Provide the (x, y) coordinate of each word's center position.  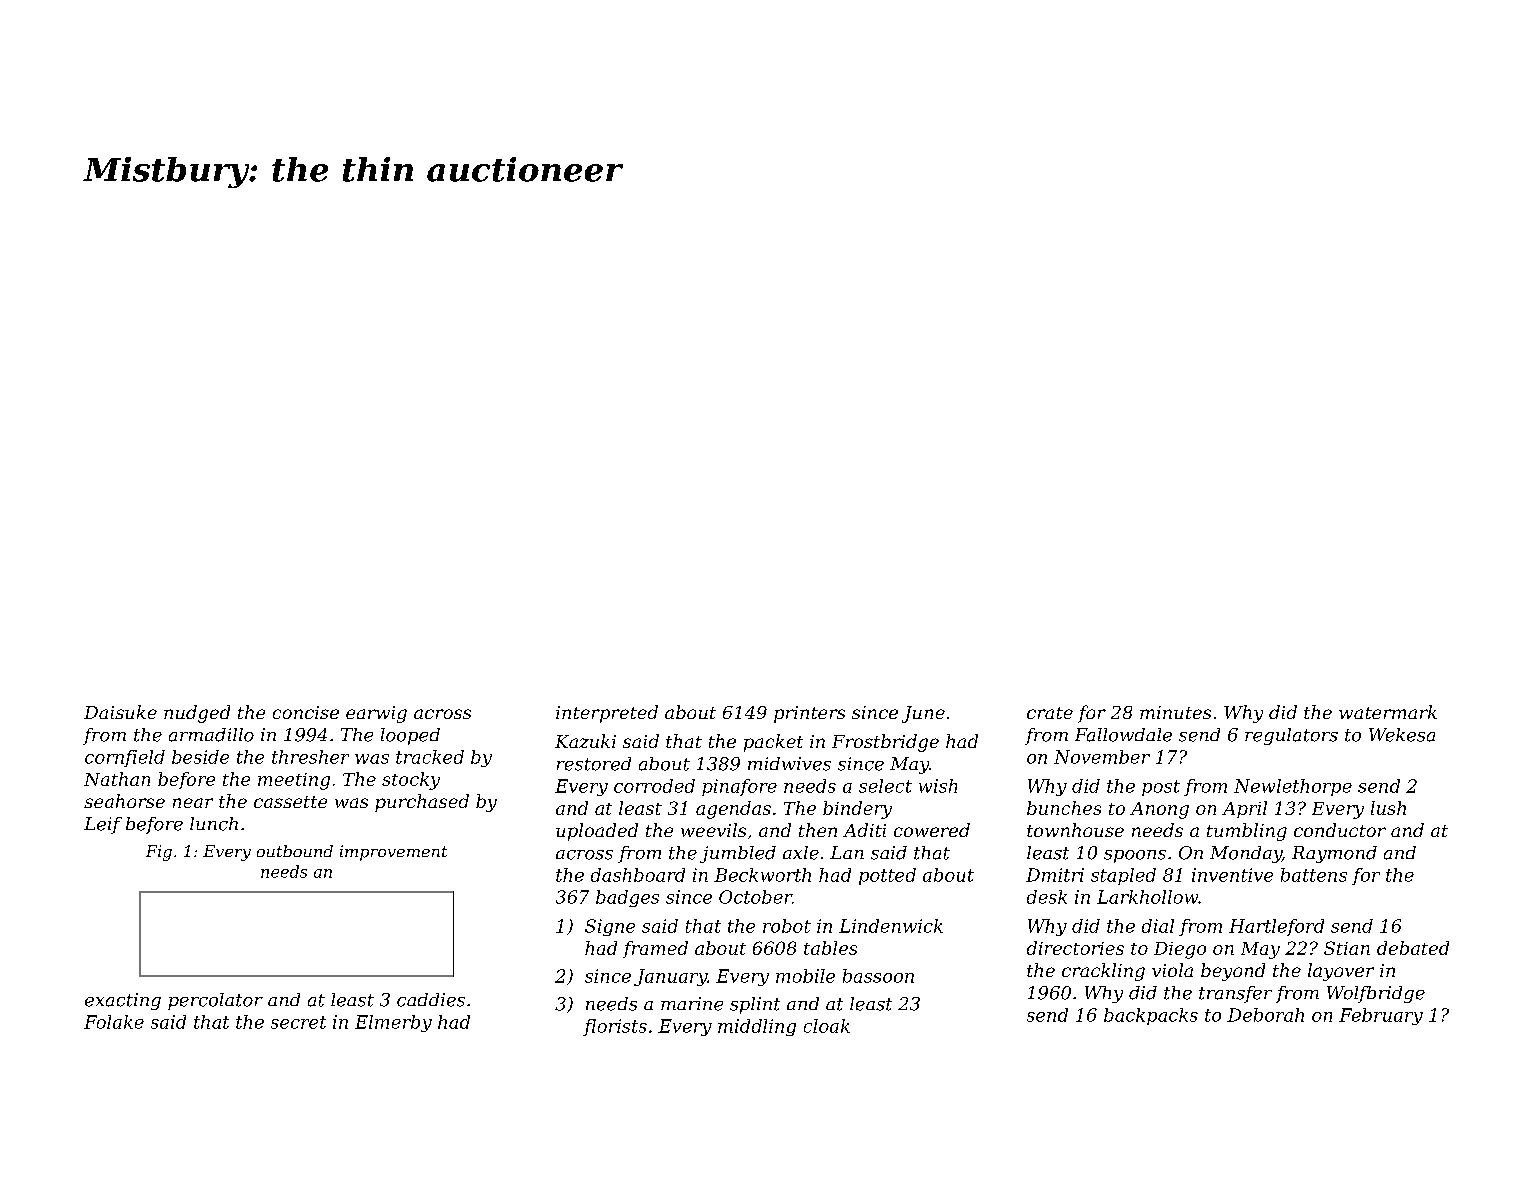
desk (1047, 897)
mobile (805, 976)
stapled (1123, 876)
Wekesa (1402, 735)
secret (298, 1022)
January (670, 977)
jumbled (738, 854)
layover (1341, 972)
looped (410, 736)
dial (1158, 926)
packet (773, 743)
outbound (295, 851)
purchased (422, 803)
